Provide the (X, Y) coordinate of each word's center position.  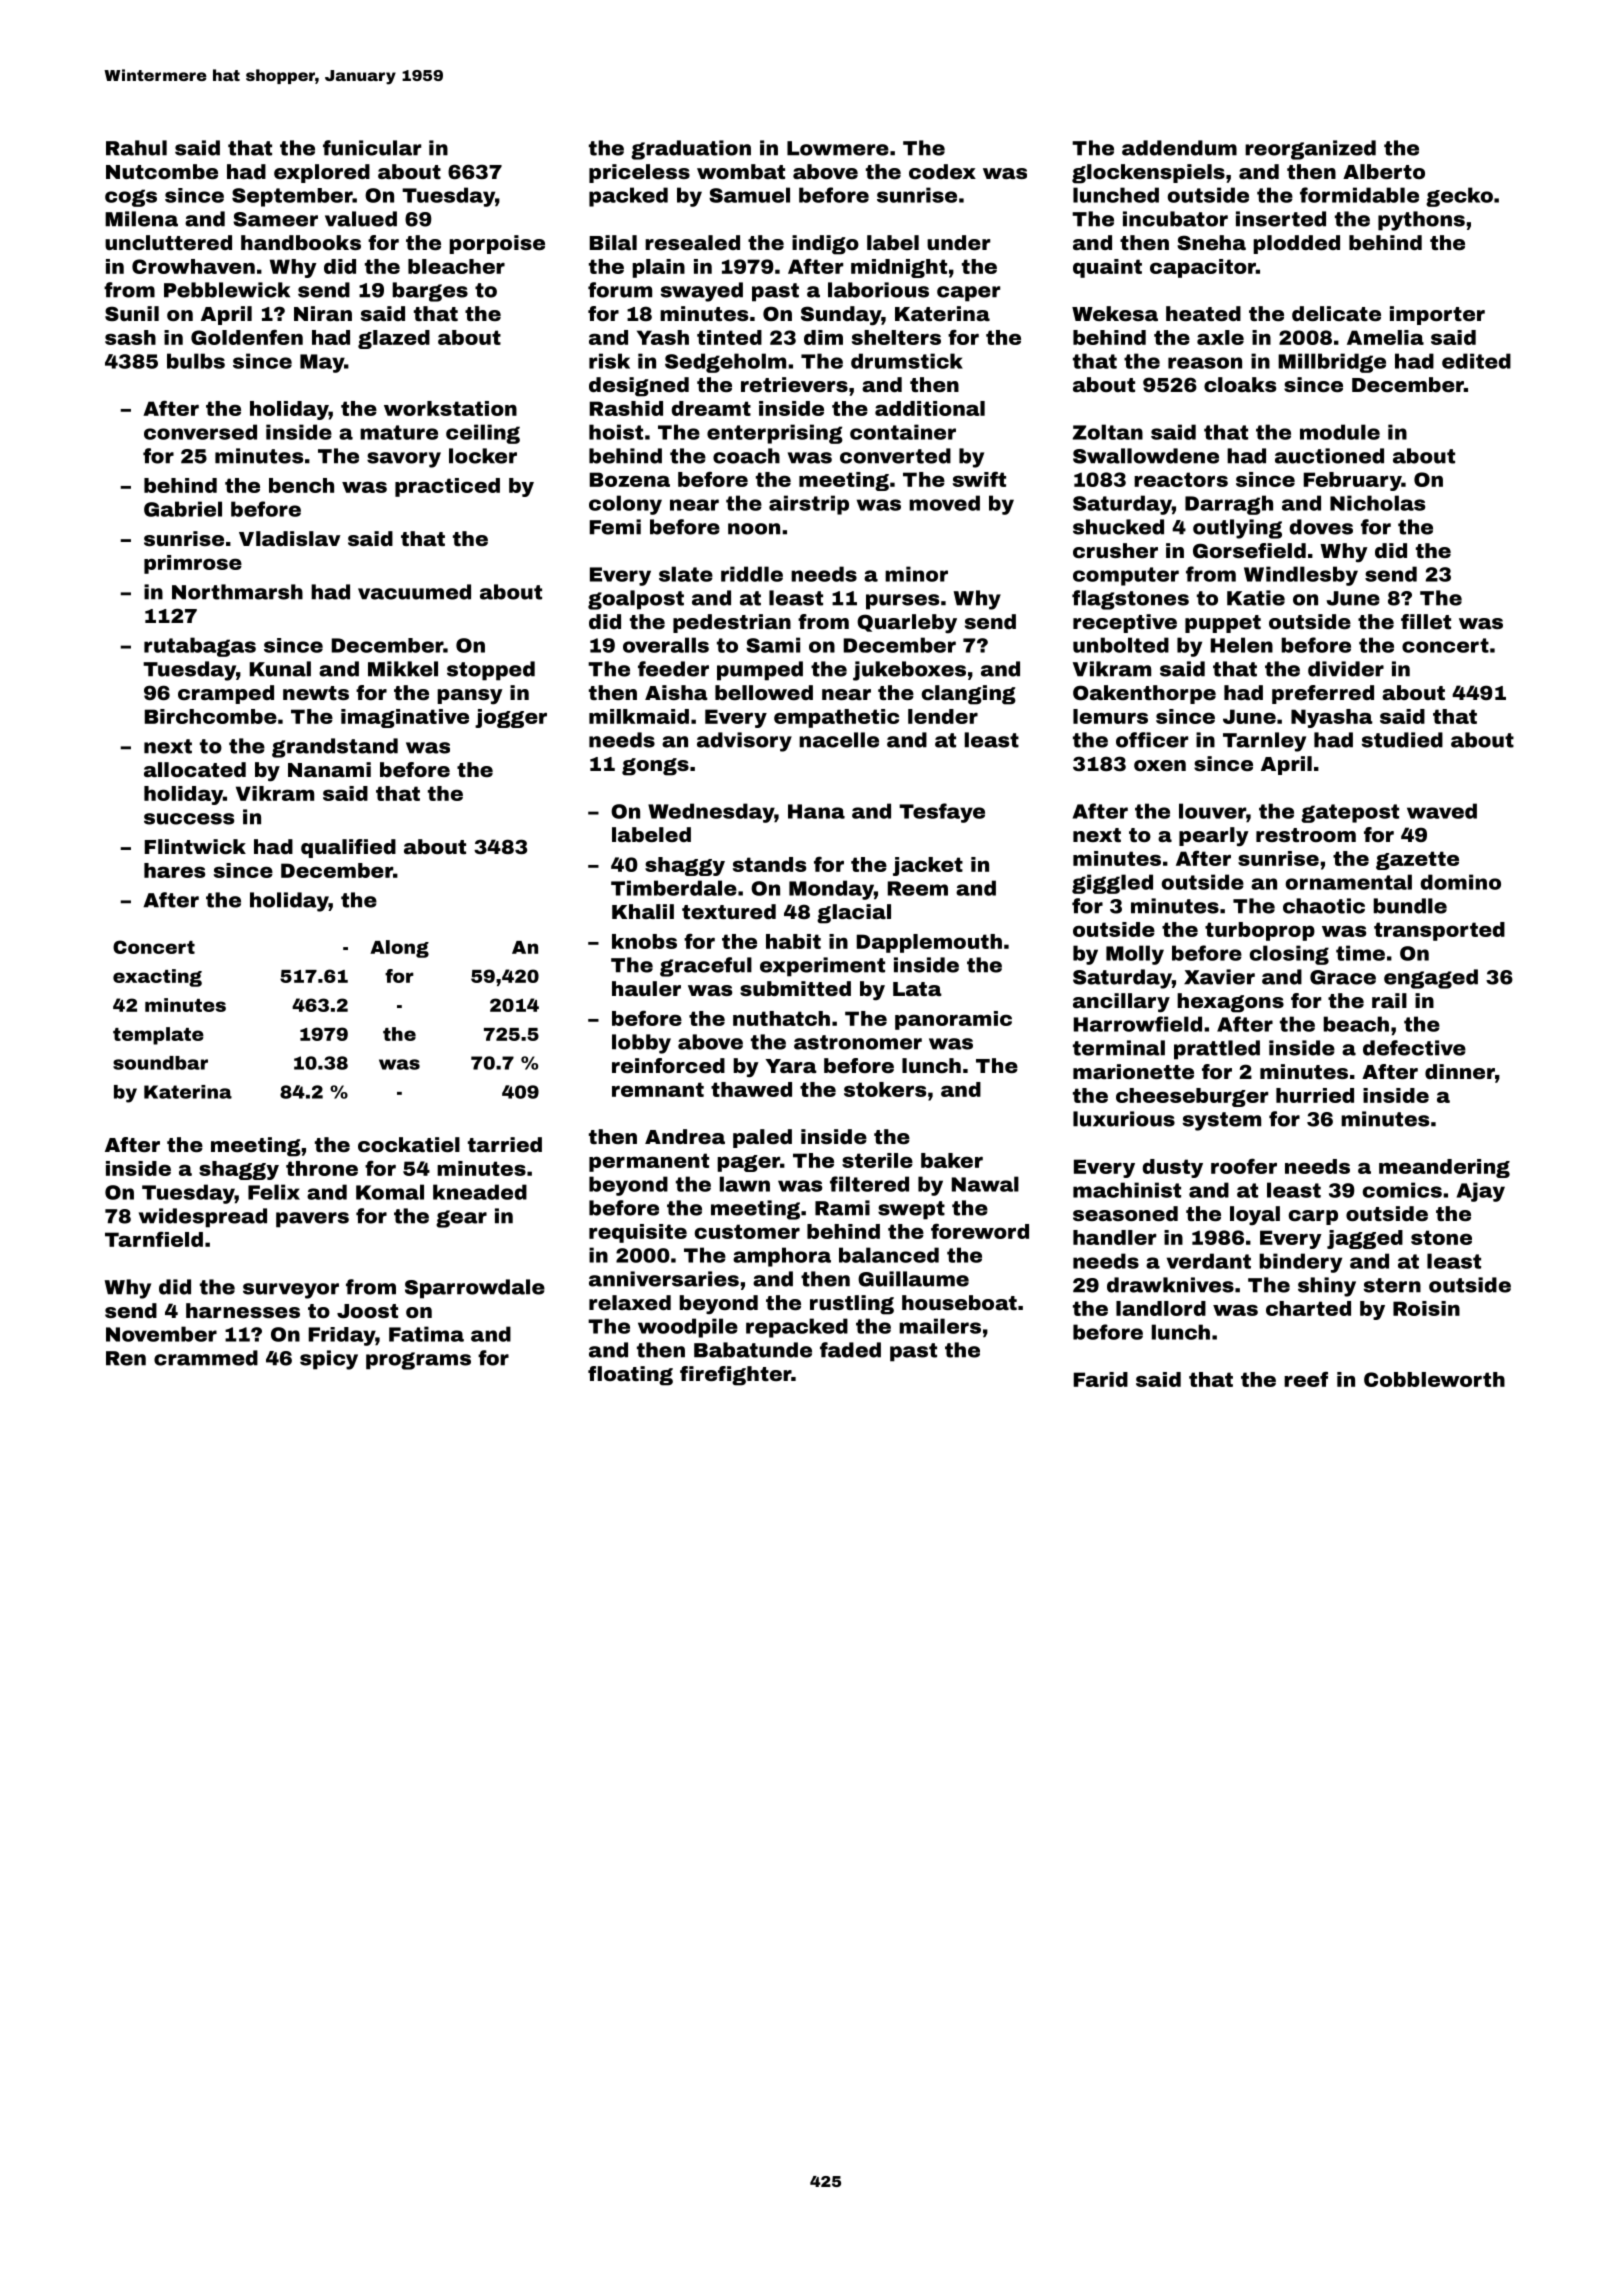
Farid (1101, 1379)
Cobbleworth (1434, 1379)
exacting (157, 978)
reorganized (1310, 150)
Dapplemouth (929, 943)
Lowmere (838, 148)
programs (418, 1361)
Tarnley (1264, 742)
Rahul (136, 148)
